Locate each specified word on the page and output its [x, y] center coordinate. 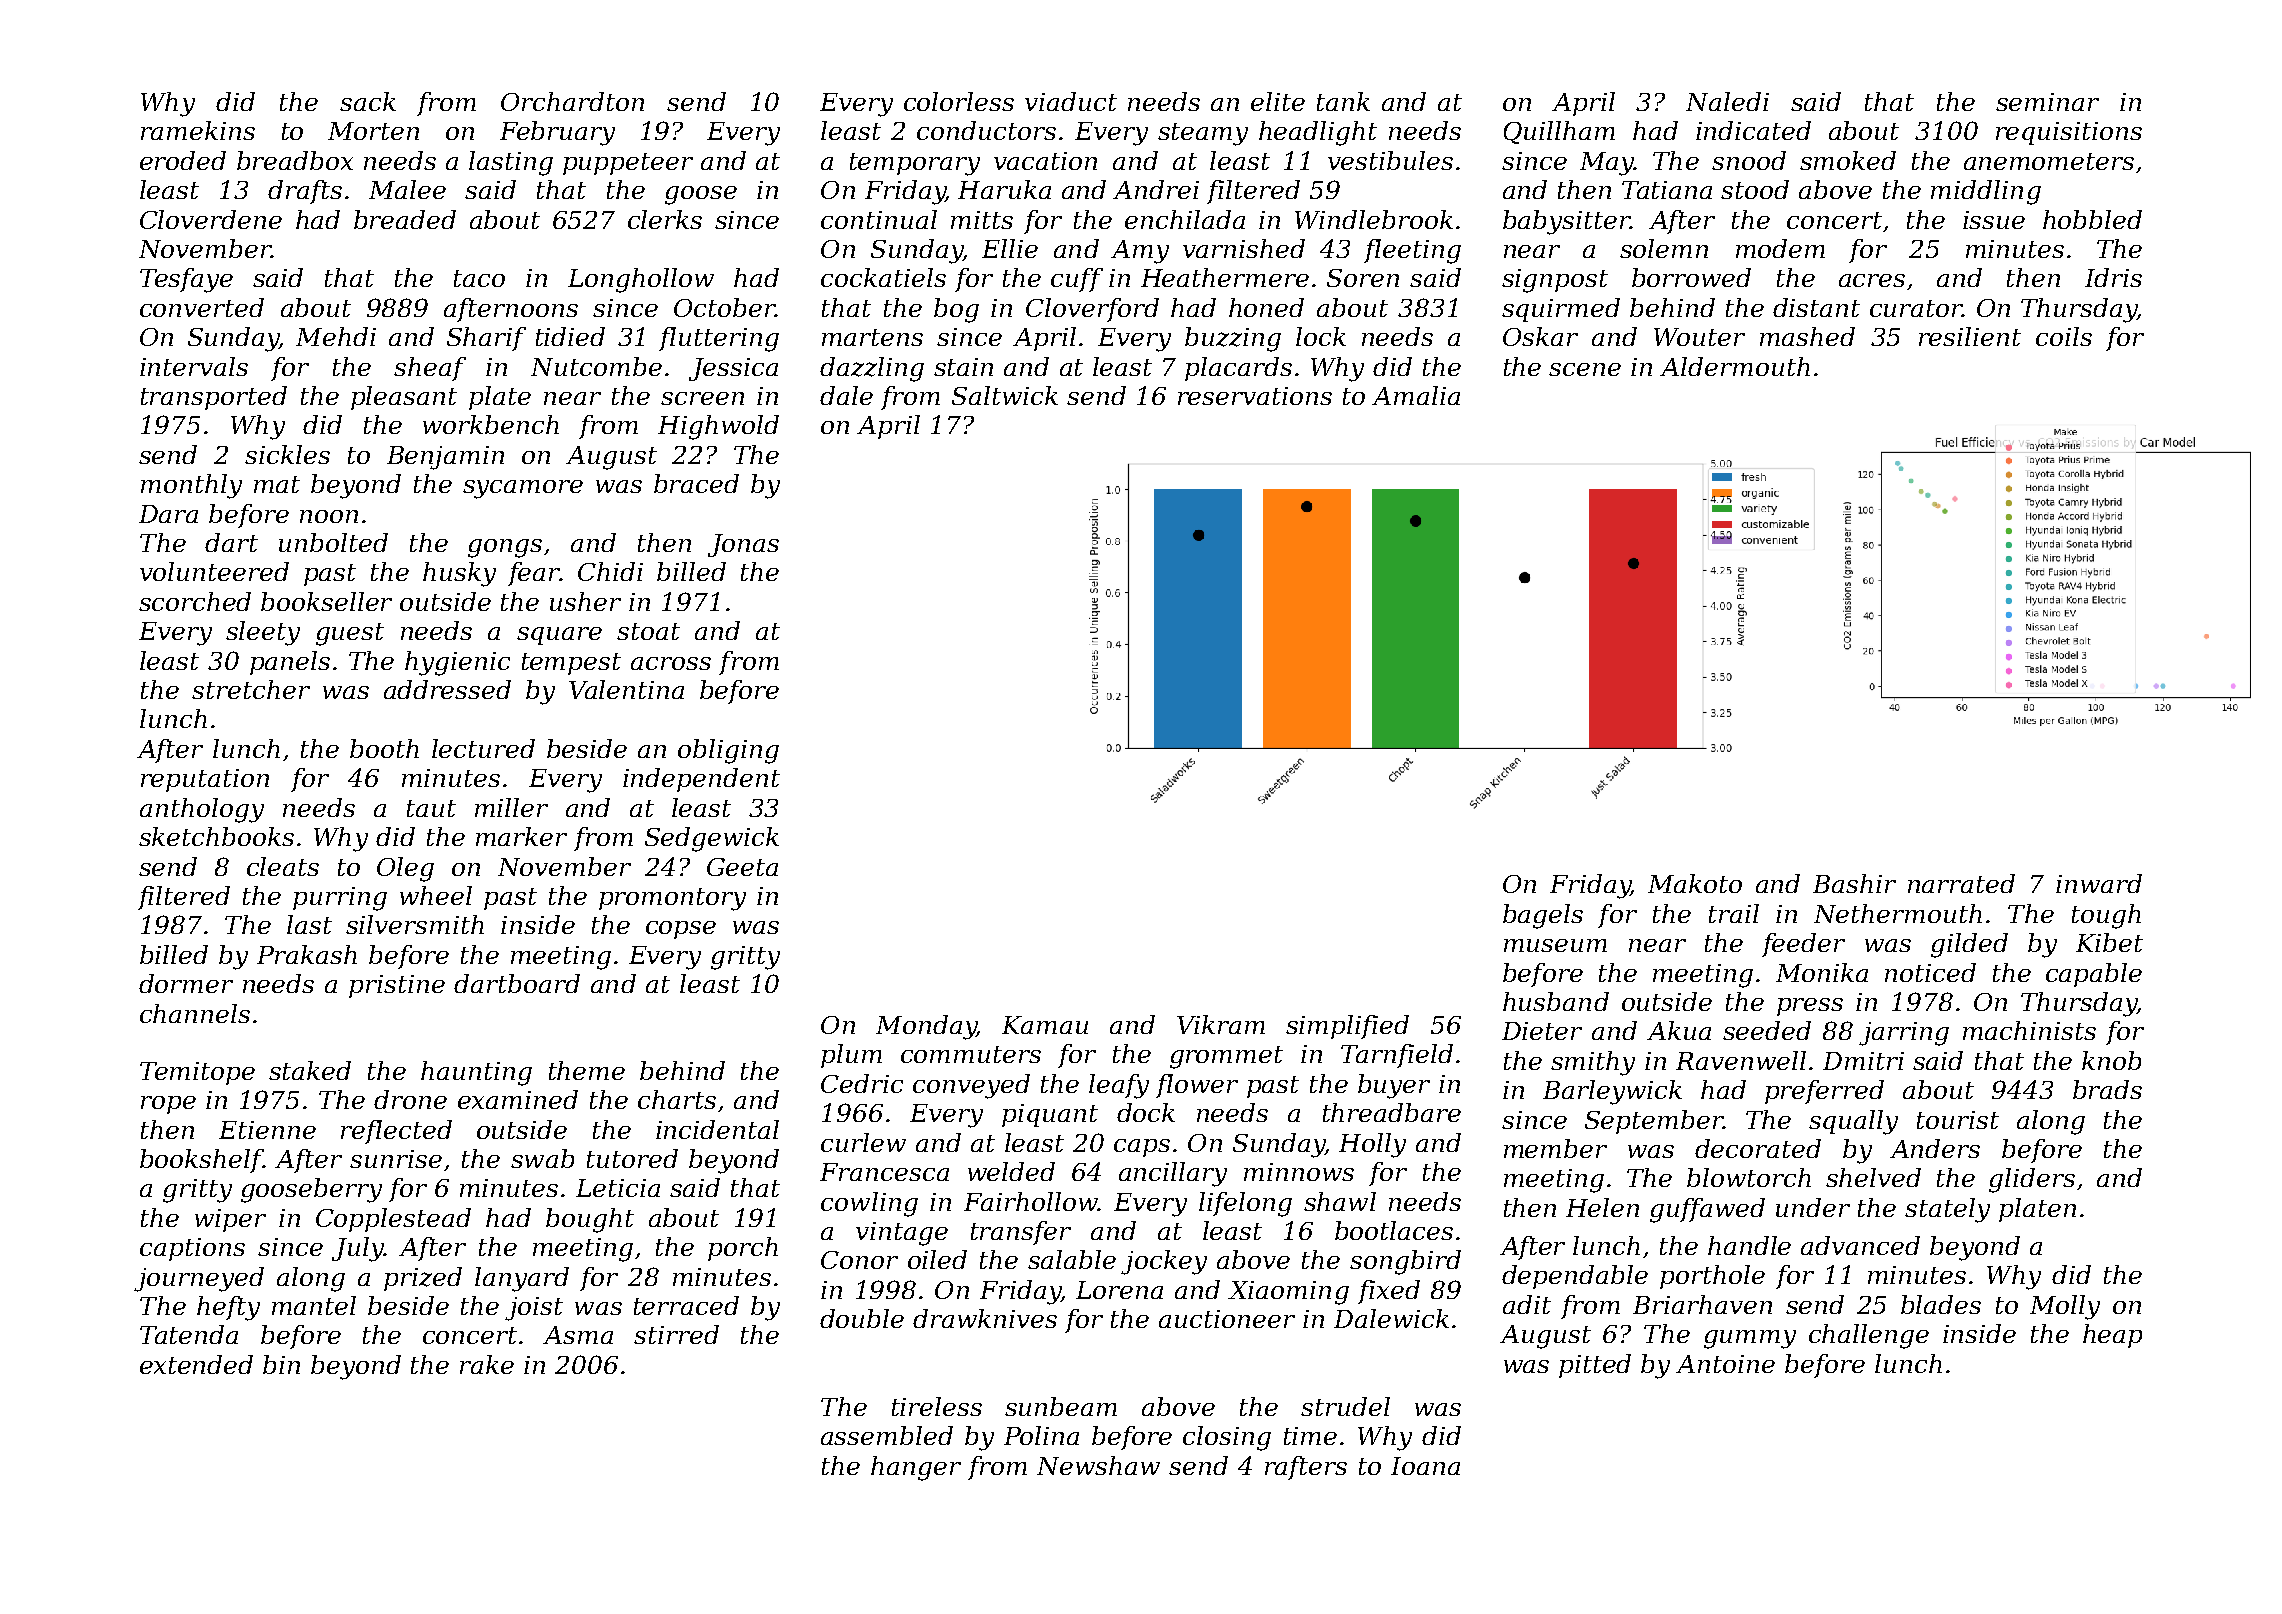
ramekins [198, 130]
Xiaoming [1288, 1293]
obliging [728, 751]
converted [202, 307]
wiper [230, 1220]
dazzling [872, 369]
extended [196, 1364]
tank [1343, 101]
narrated [1961, 883]
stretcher [251, 689]
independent [701, 780]
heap [2112, 1336]
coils [2064, 336]
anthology [202, 810]
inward [2099, 883]
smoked [1848, 160]
